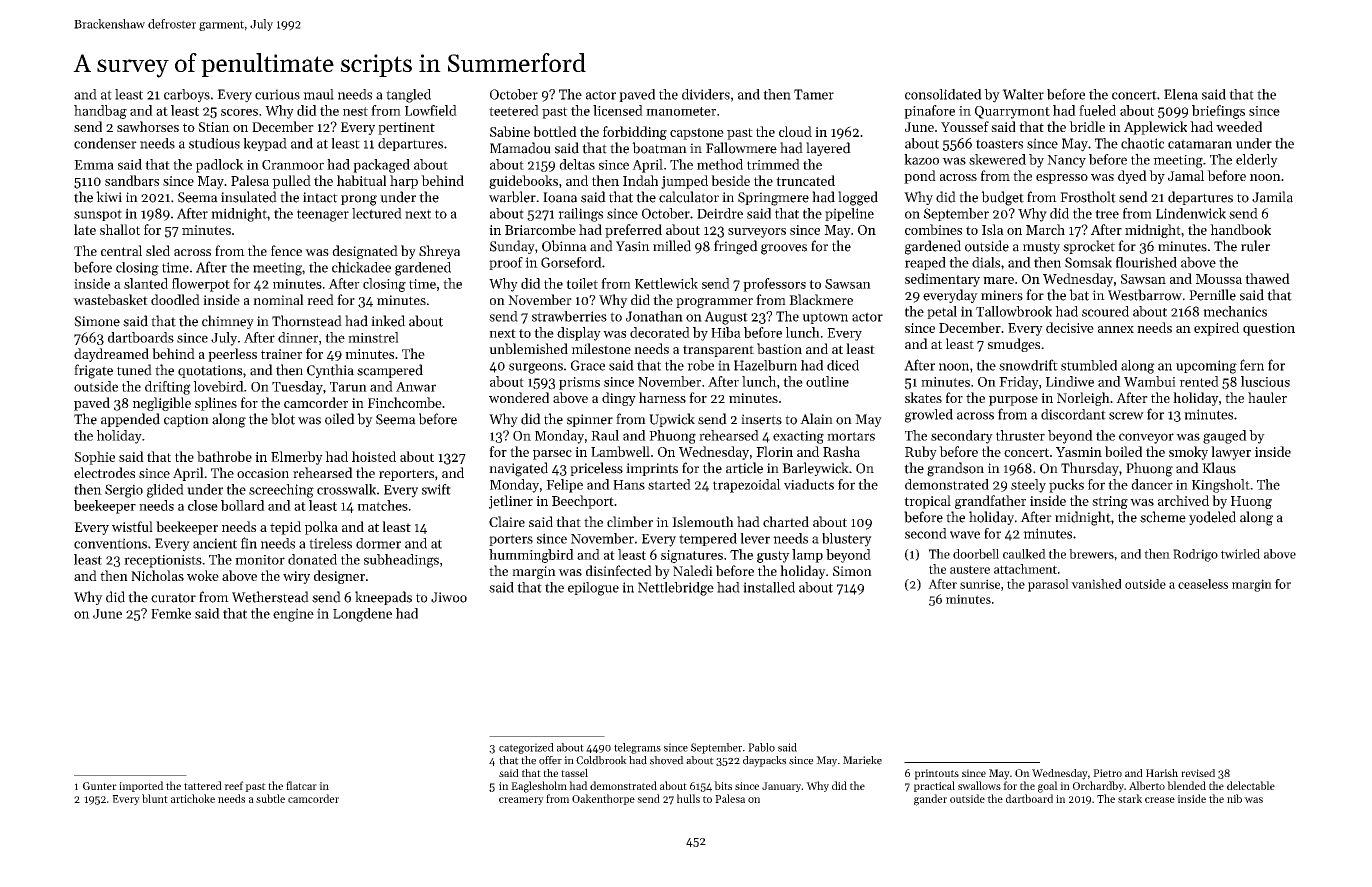 Image resolution: width=1372 pixels, height=887 pixels. I want to click on Walter, so click(1023, 94).
